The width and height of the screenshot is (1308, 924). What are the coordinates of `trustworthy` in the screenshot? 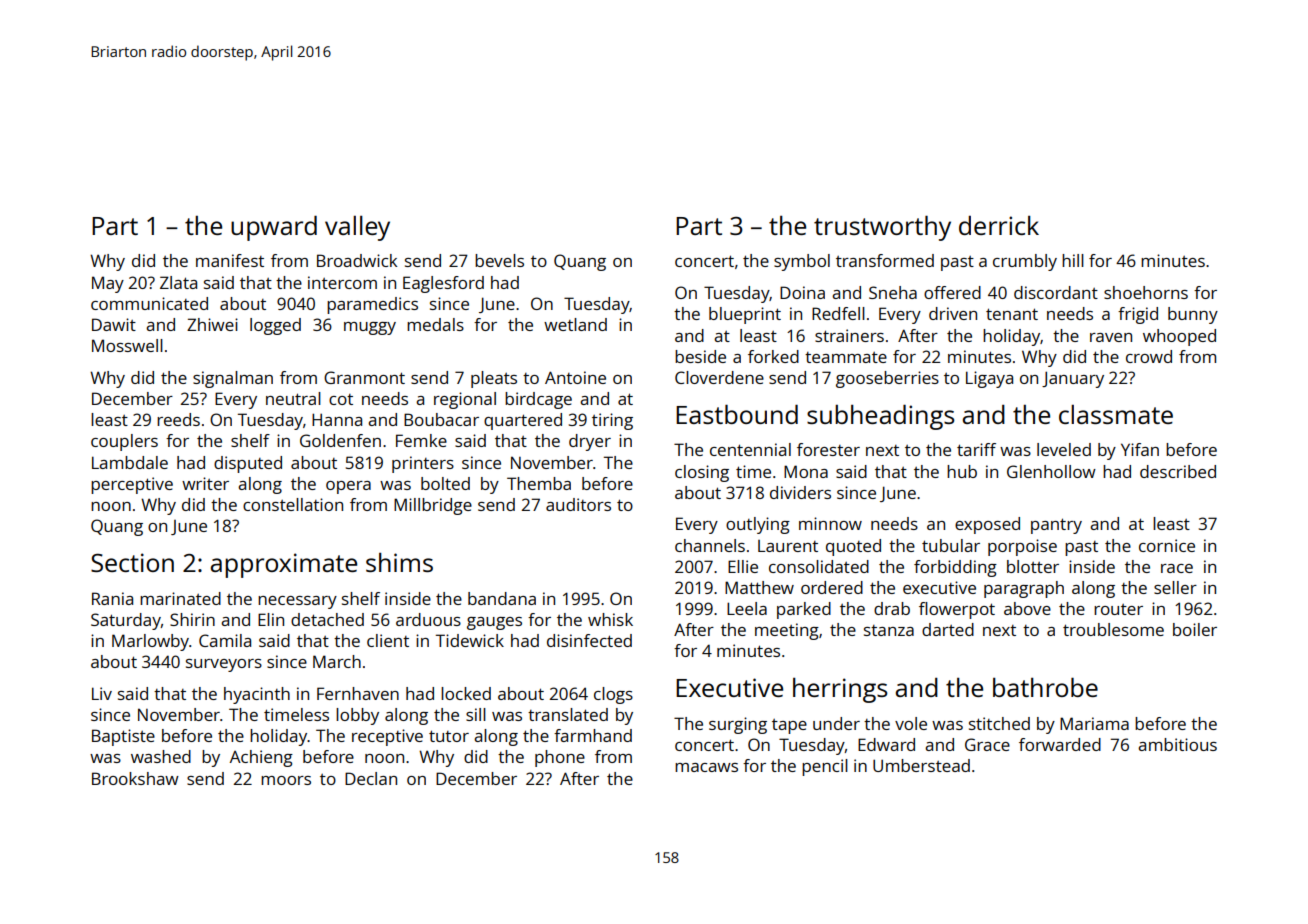 It's located at (882, 228).
